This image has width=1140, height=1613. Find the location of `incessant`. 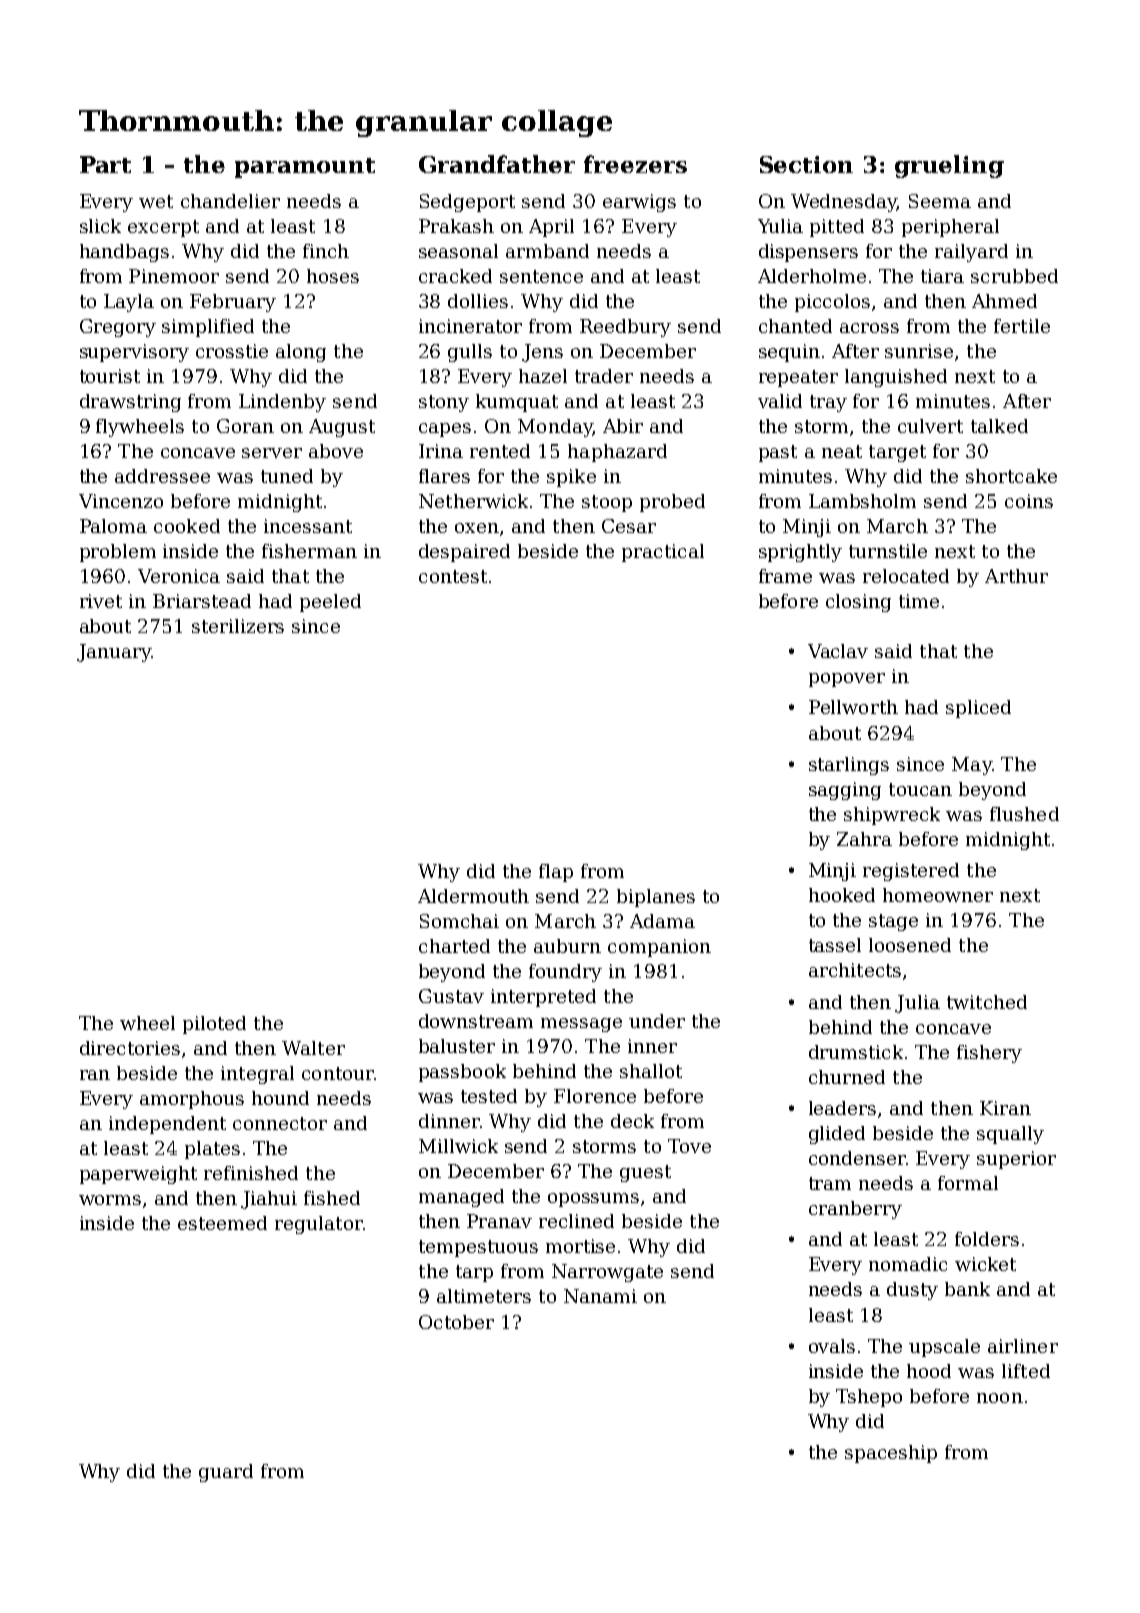

incessant is located at coordinates (308, 526).
